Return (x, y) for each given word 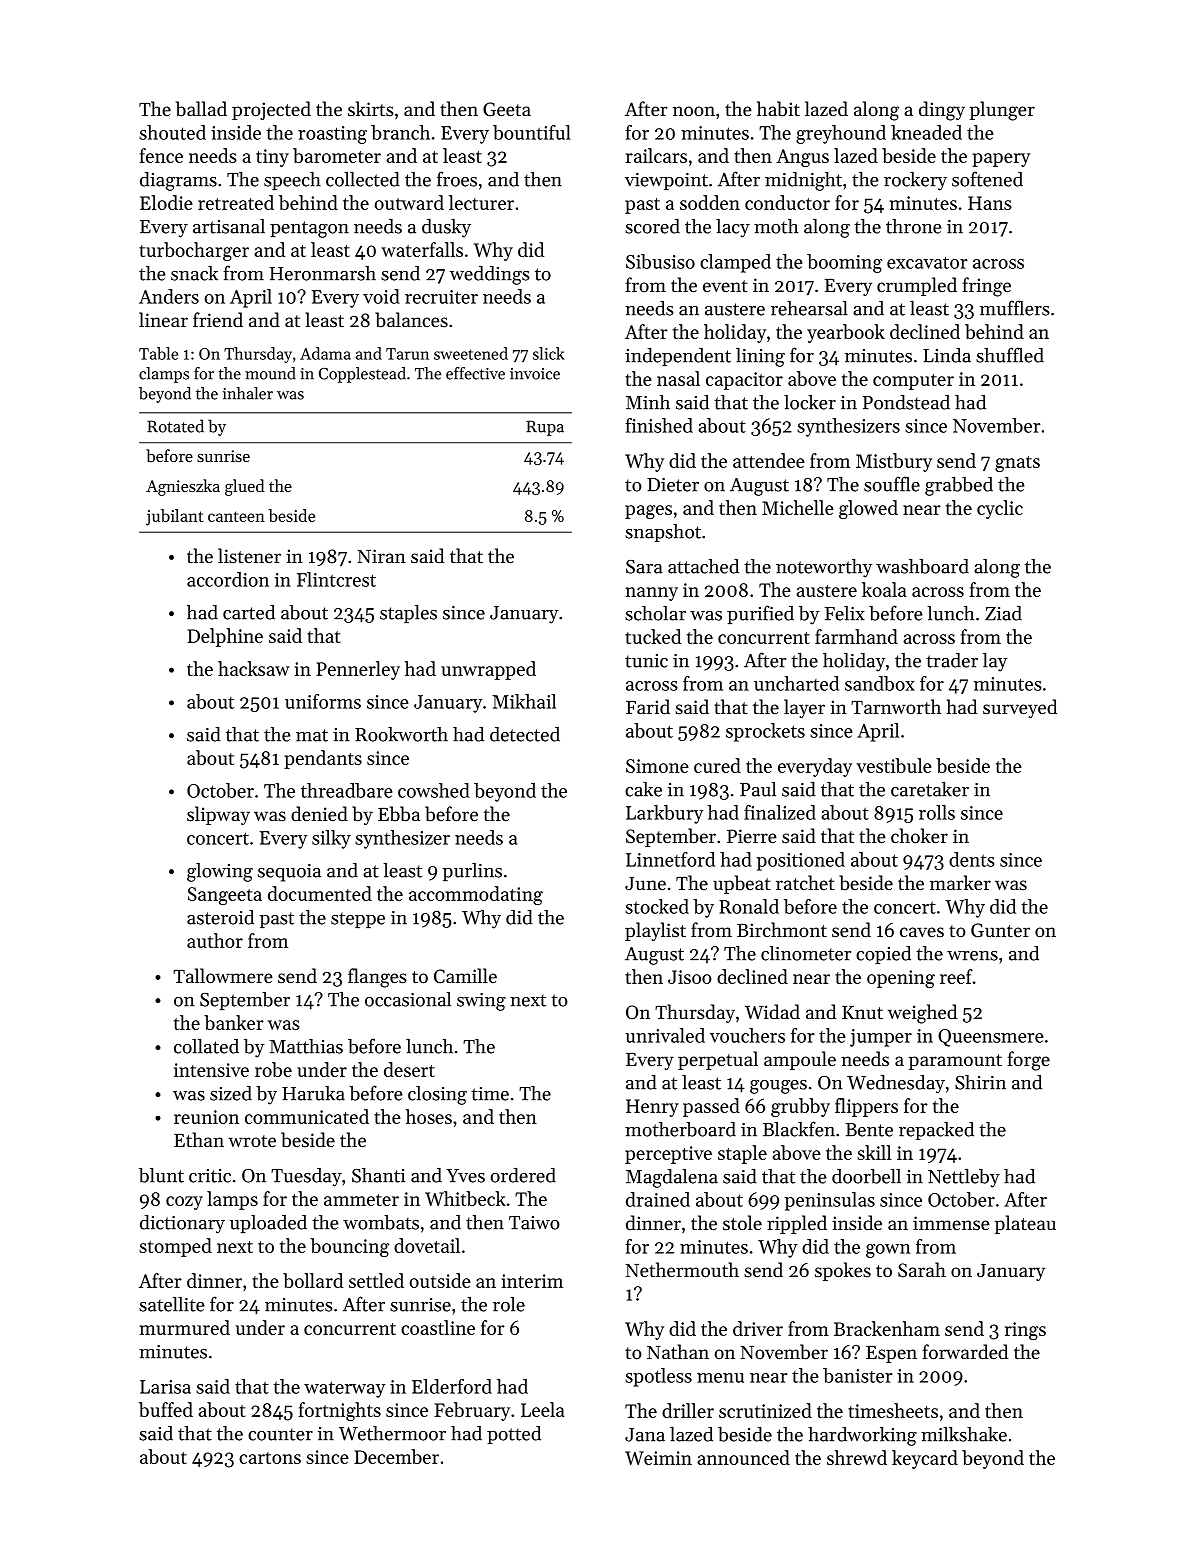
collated (206, 1046)
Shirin (980, 1082)
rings (1025, 1331)
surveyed (1020, 708)
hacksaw (254, 668)
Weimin (658, 1458)
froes (457, 179)
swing (481, 1002)
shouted (172, 132)
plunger (1002, 111)
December (396, 1456)
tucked (653, 636)
